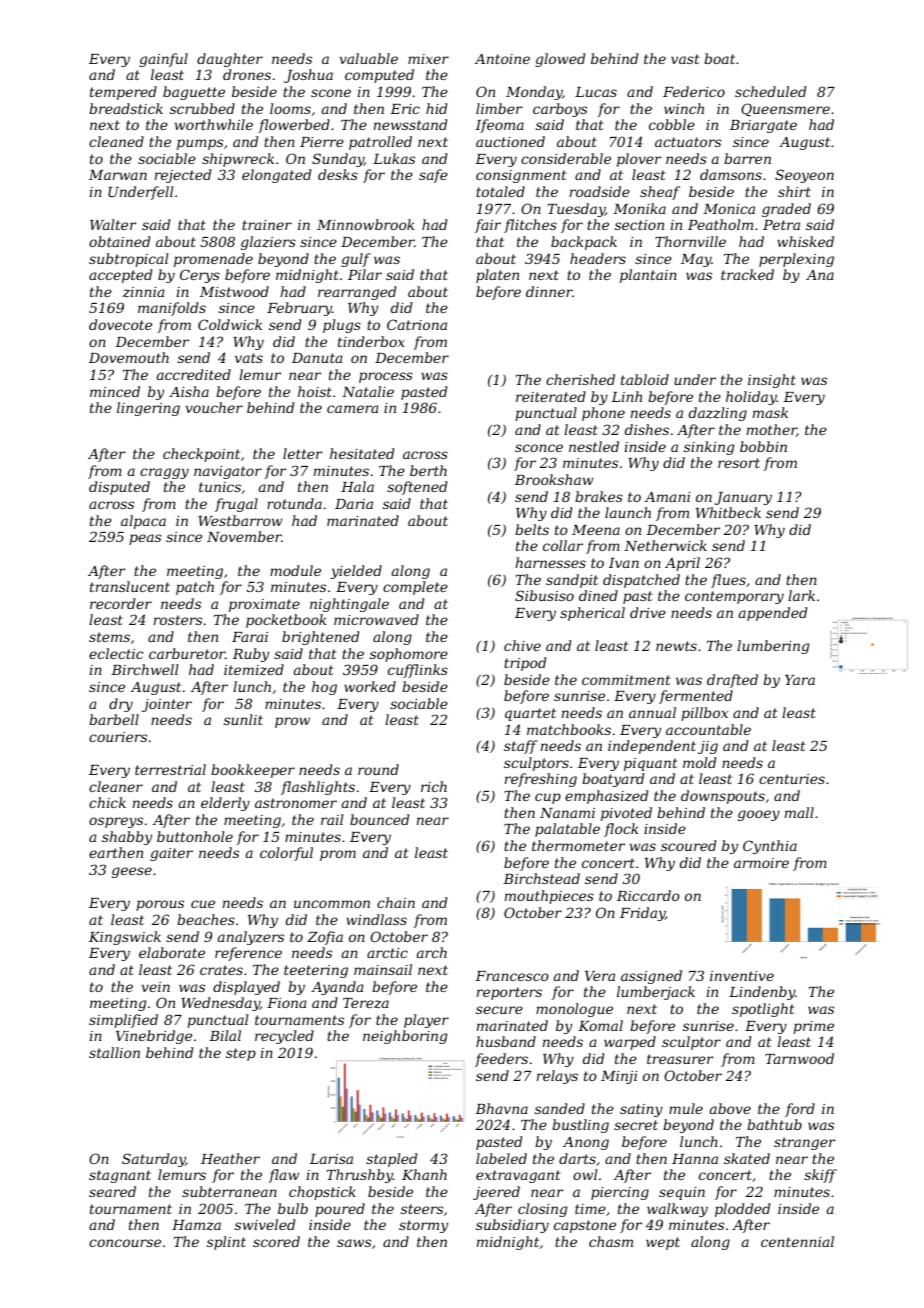 Image resolution: width=924 pixels, height=1308 pixels. Describe the element at coordinates (804, 176) in the page. I see `Seoyeon` at that location.
